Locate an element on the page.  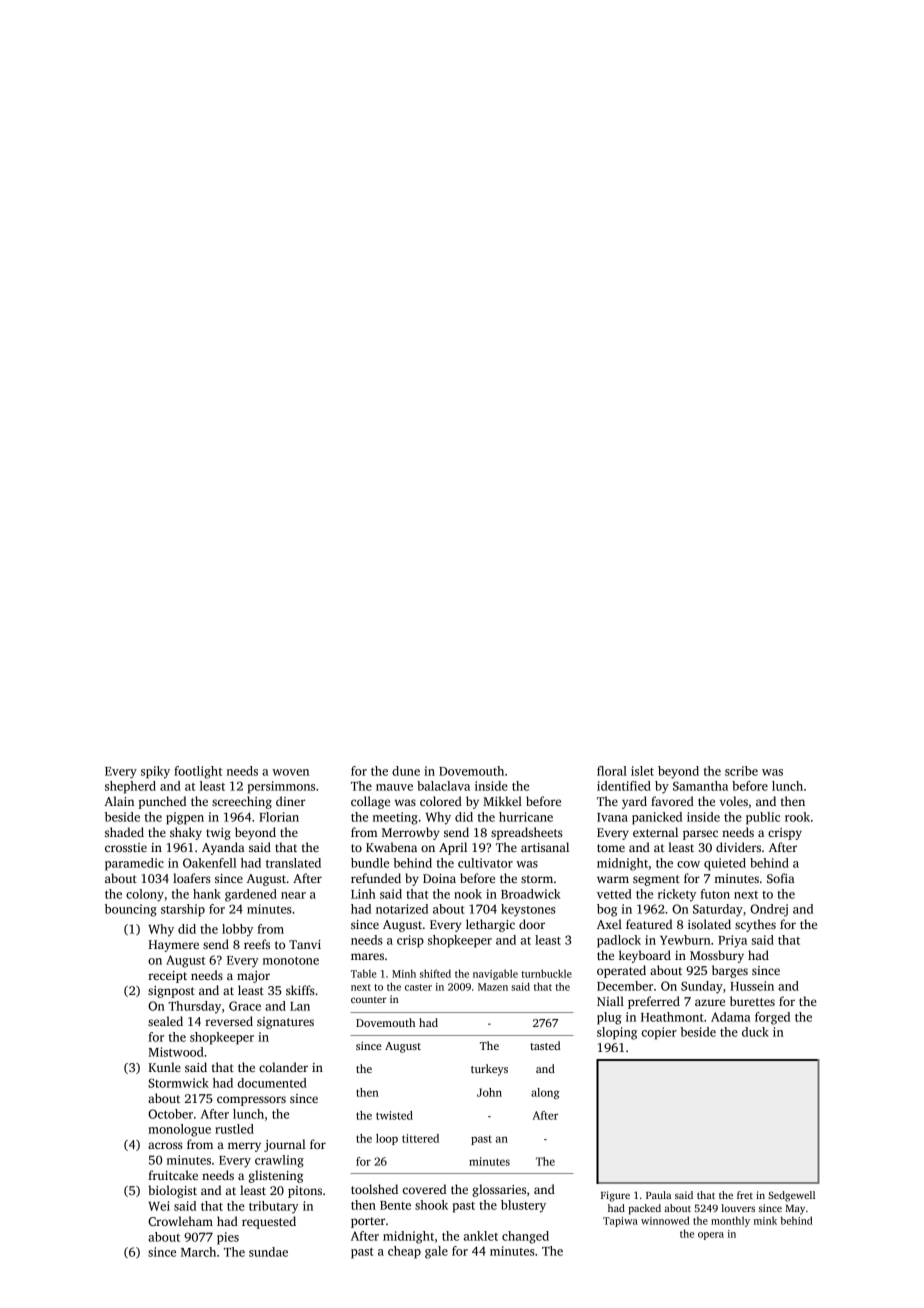
Mistwood is located at coordinates (176, 1052).
